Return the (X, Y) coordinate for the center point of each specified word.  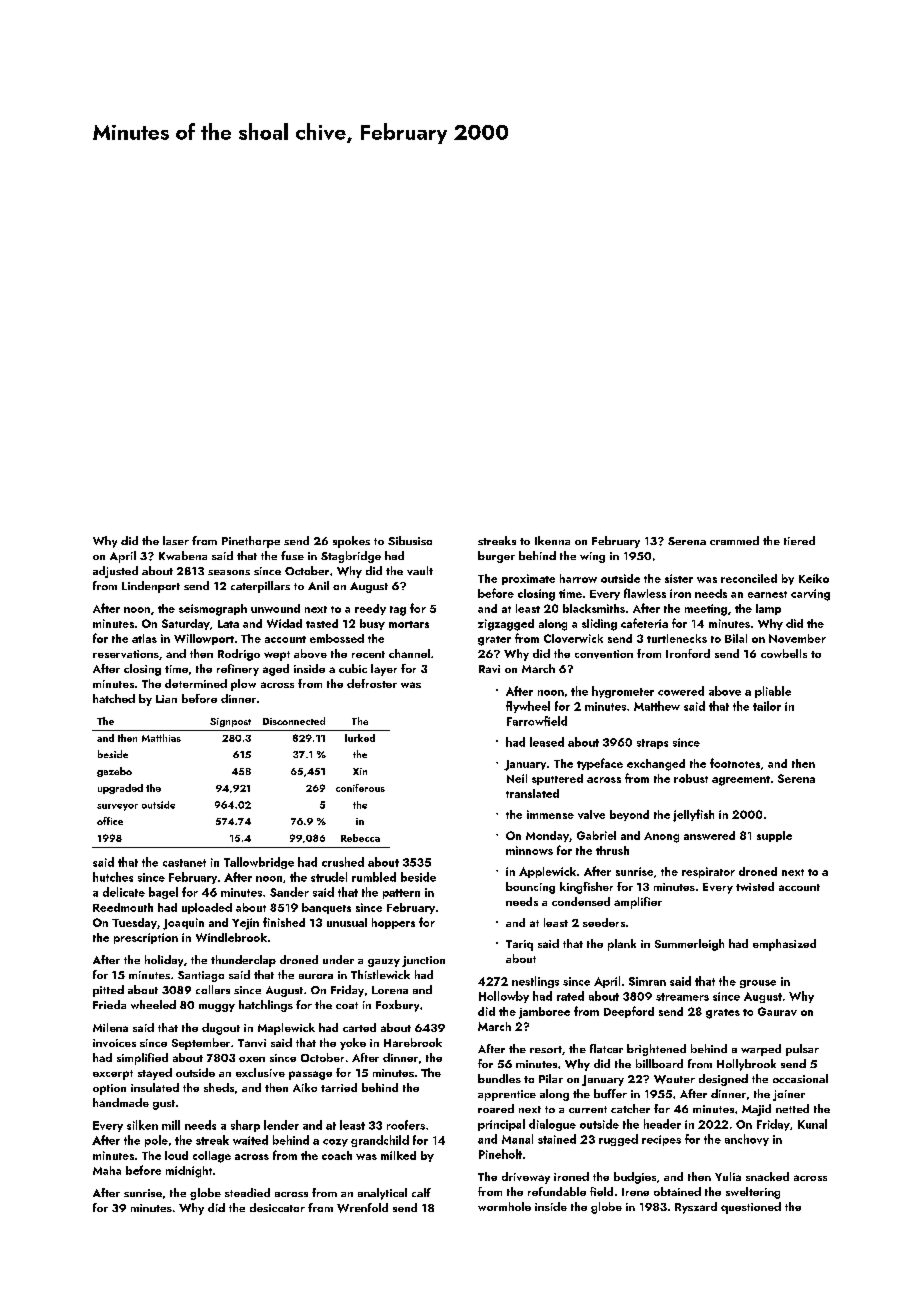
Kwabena (183, 555)
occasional (800, 1078)
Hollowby (504, 997)
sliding (599, 625)
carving (810, 595)
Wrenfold (362, 1208)
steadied (247, 1192)
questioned (751, 1208)
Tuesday (134, 923)
